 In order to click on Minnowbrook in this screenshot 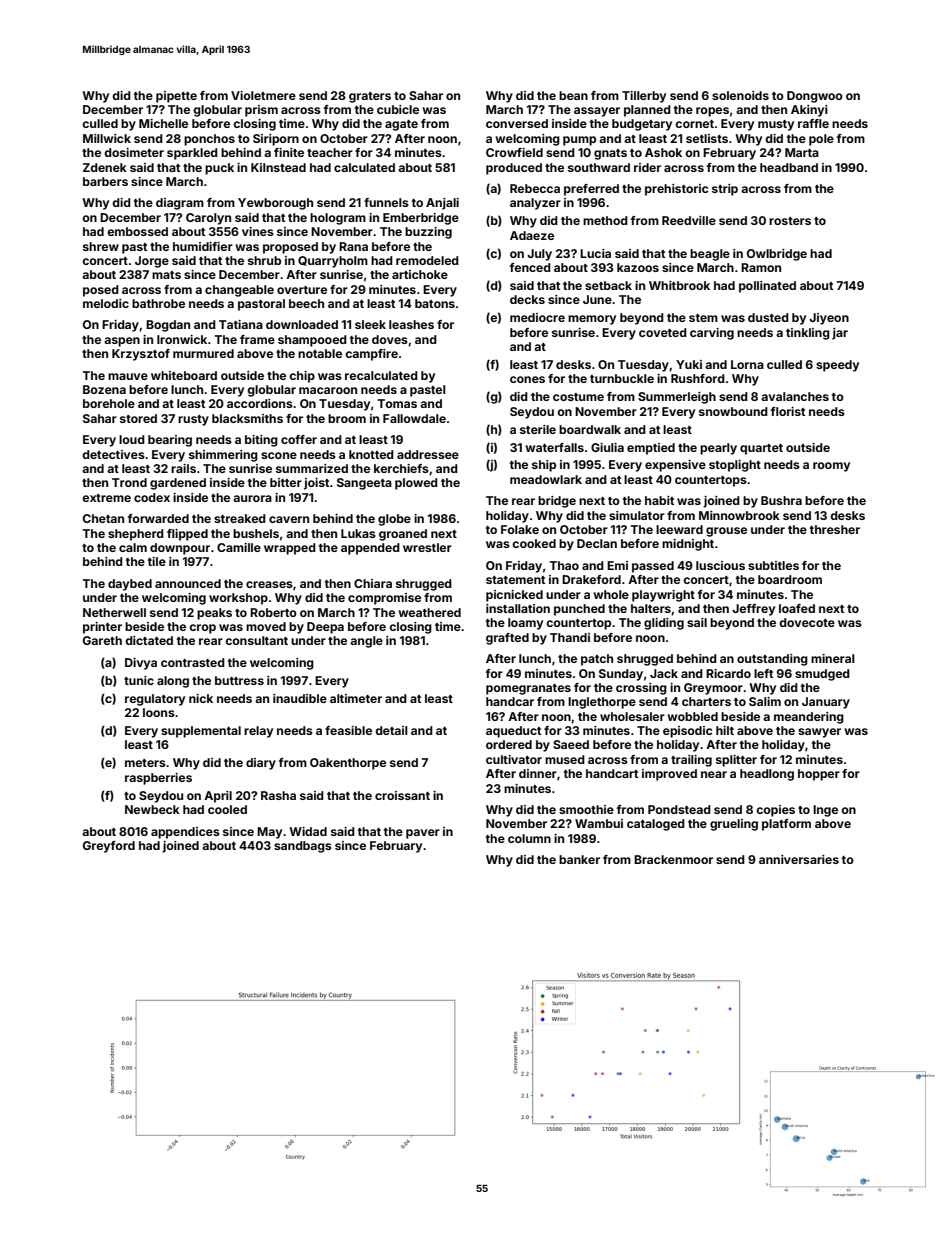, I will do `click(739, 515)`.
